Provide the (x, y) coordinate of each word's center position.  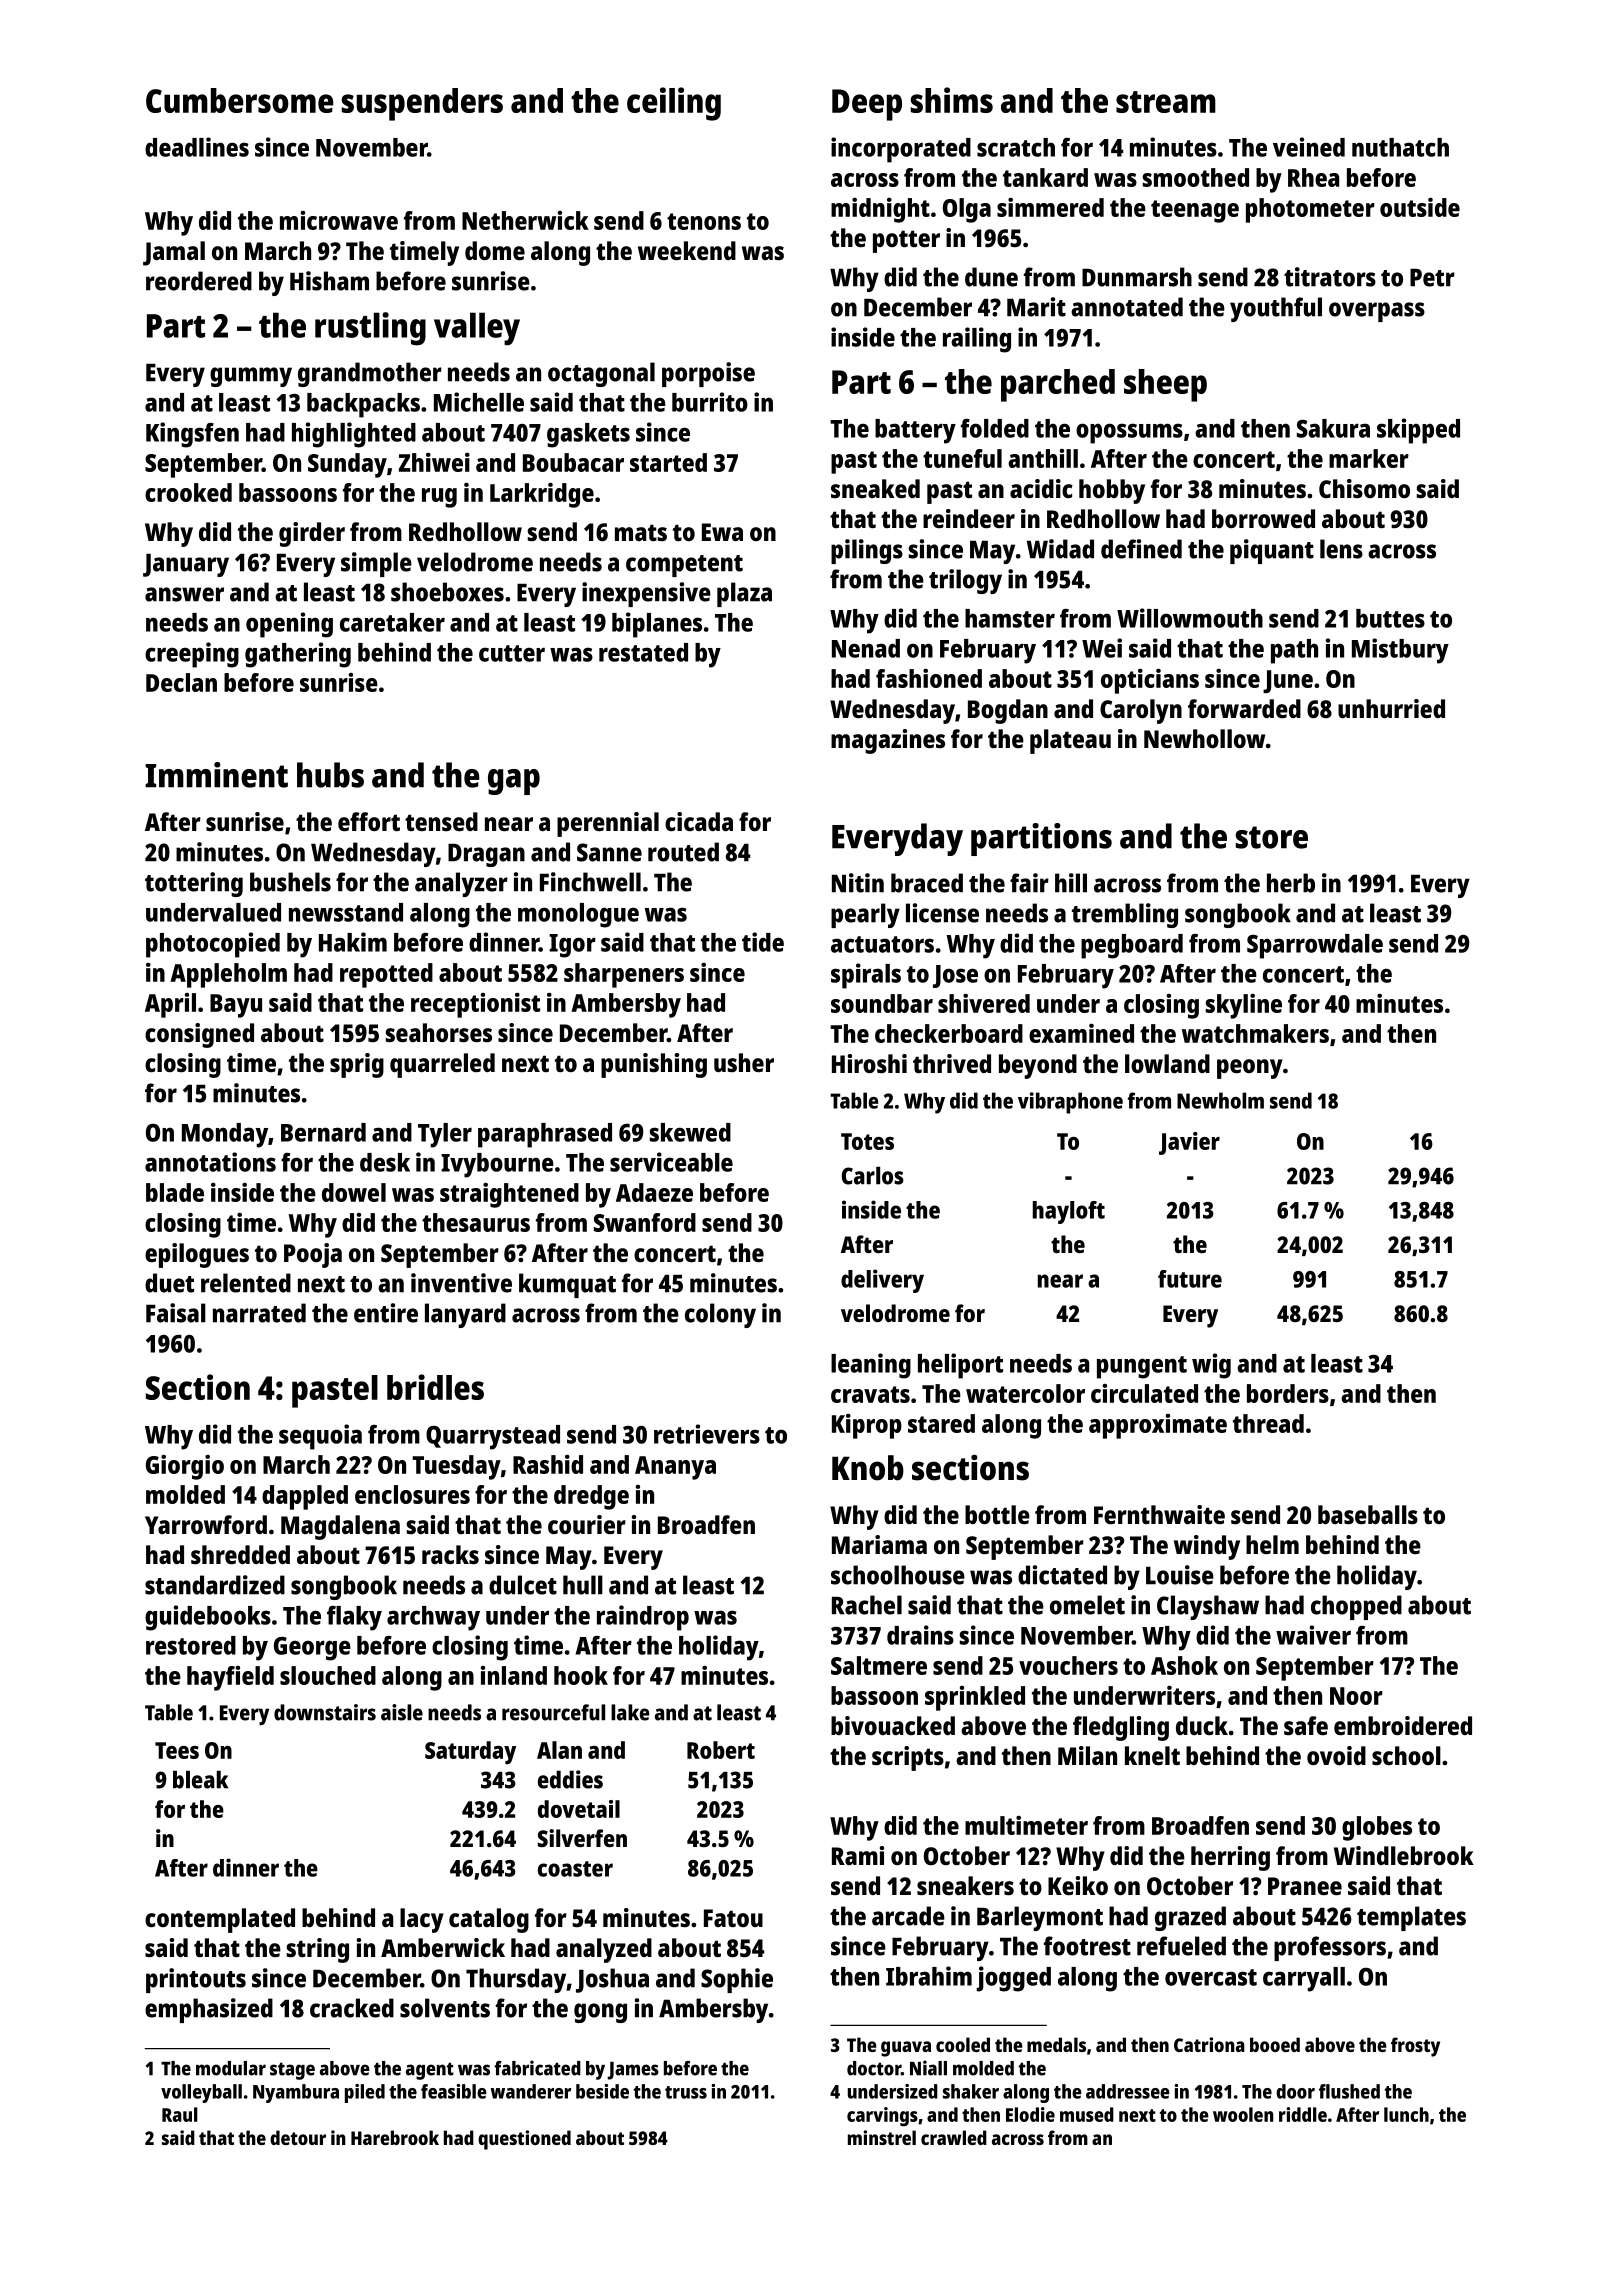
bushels (290, 882)
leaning (871, 1366)
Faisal (176, 1313)
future (1190, 1279)
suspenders (422, 104)
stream (1166, 102)
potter (906, 241)
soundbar (882, 1003)
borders (1288, 1393)
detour (298, 2137)
